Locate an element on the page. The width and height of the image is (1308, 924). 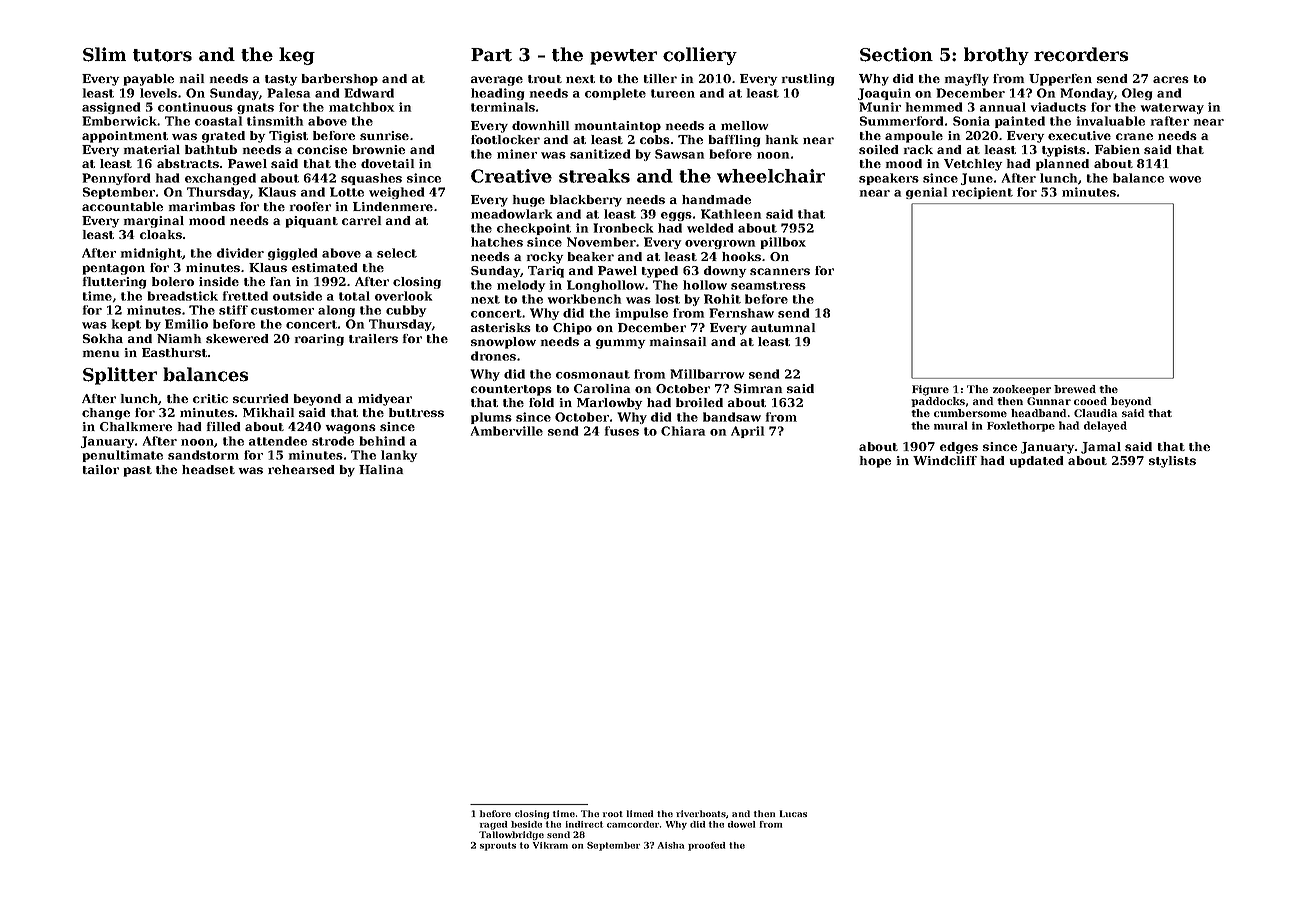
select is located at coordinates (397, 253).
